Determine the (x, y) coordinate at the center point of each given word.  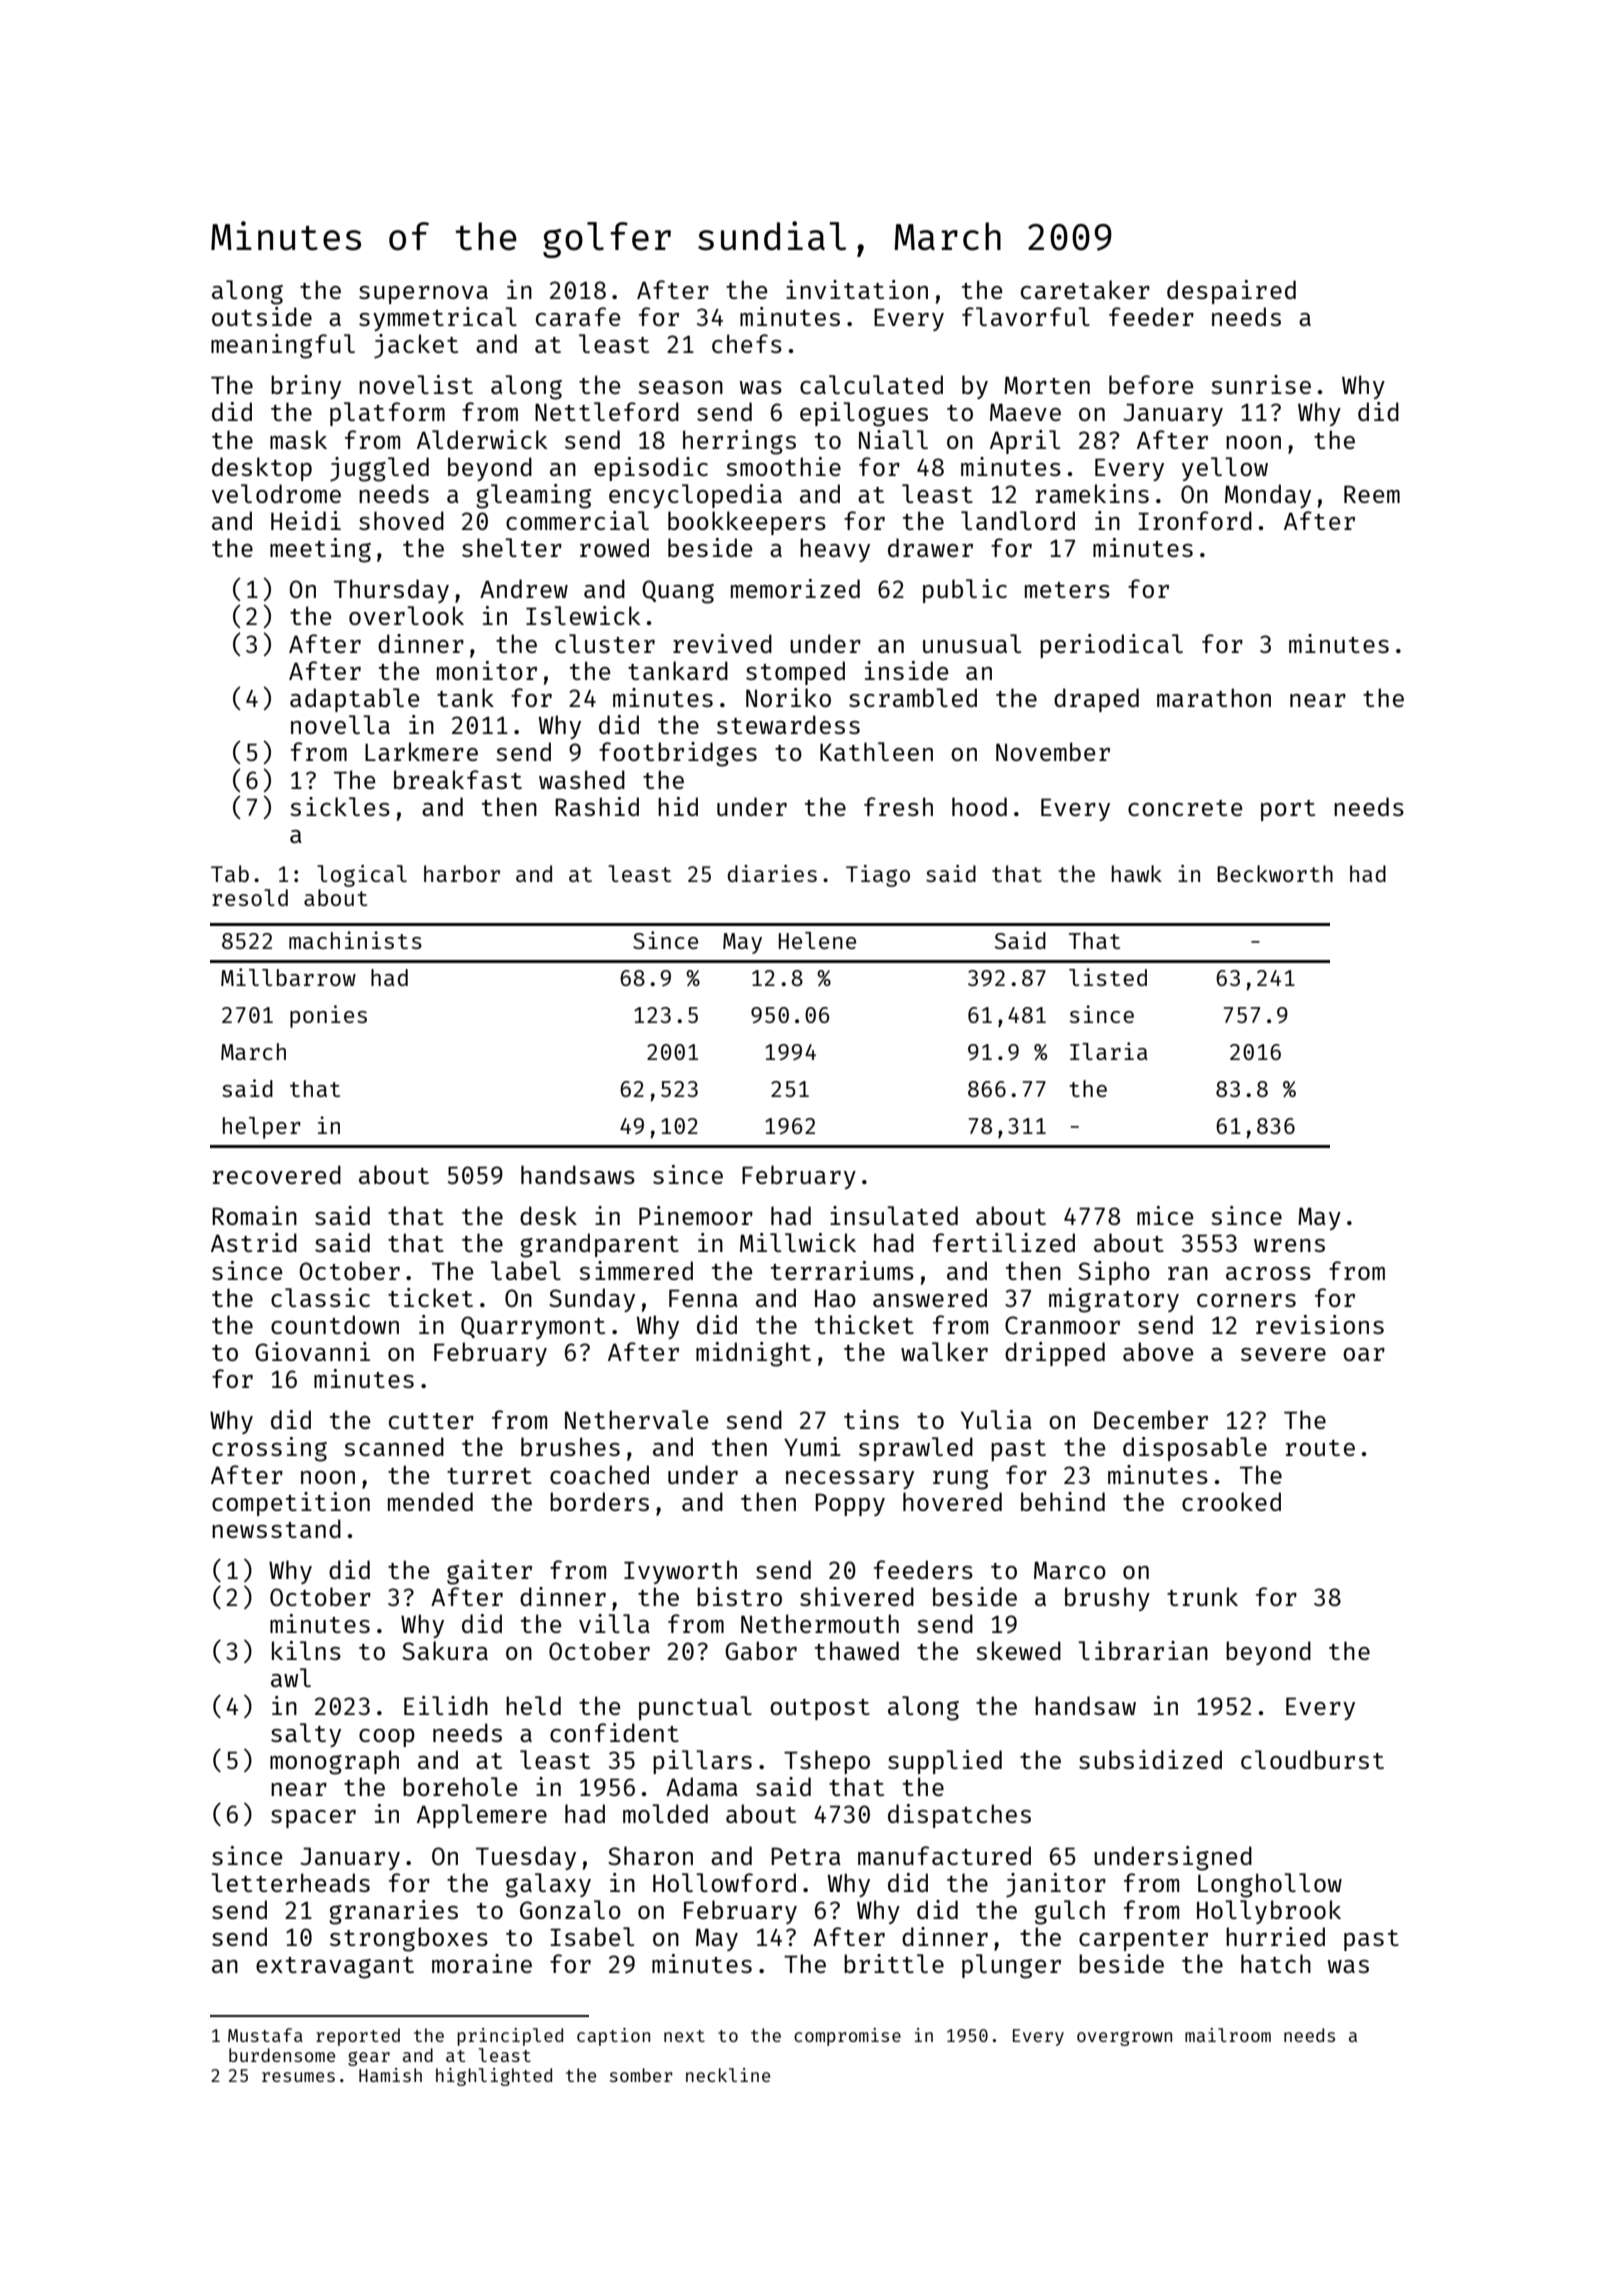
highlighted (494, 2077)
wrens (1289, 1245)
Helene (817, 940)
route (1320, 1448)
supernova (423, 295)
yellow (1225, 469)
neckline (728, 2075)
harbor (462, 873)
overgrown (1124, 2038)
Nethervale (636, 1419)
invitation (857, 289)
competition (291, 1504)
